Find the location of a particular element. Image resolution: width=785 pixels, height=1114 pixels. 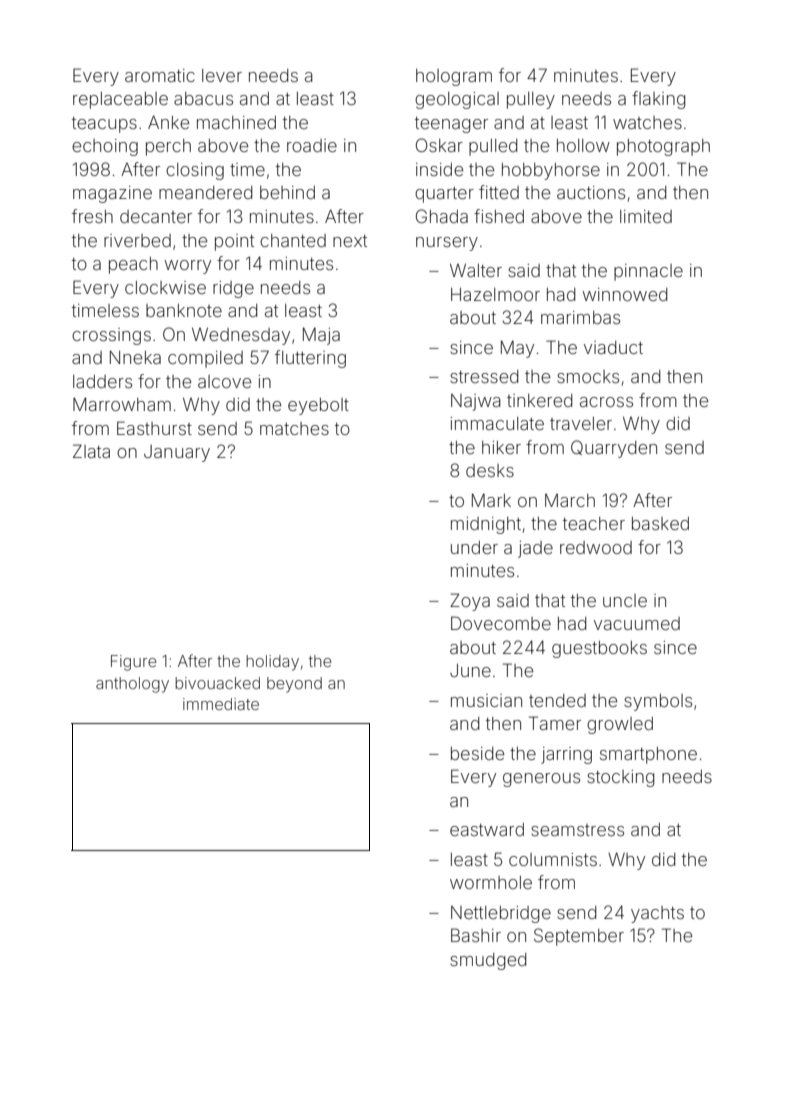

stocking is located at coordinates (620, 778).
